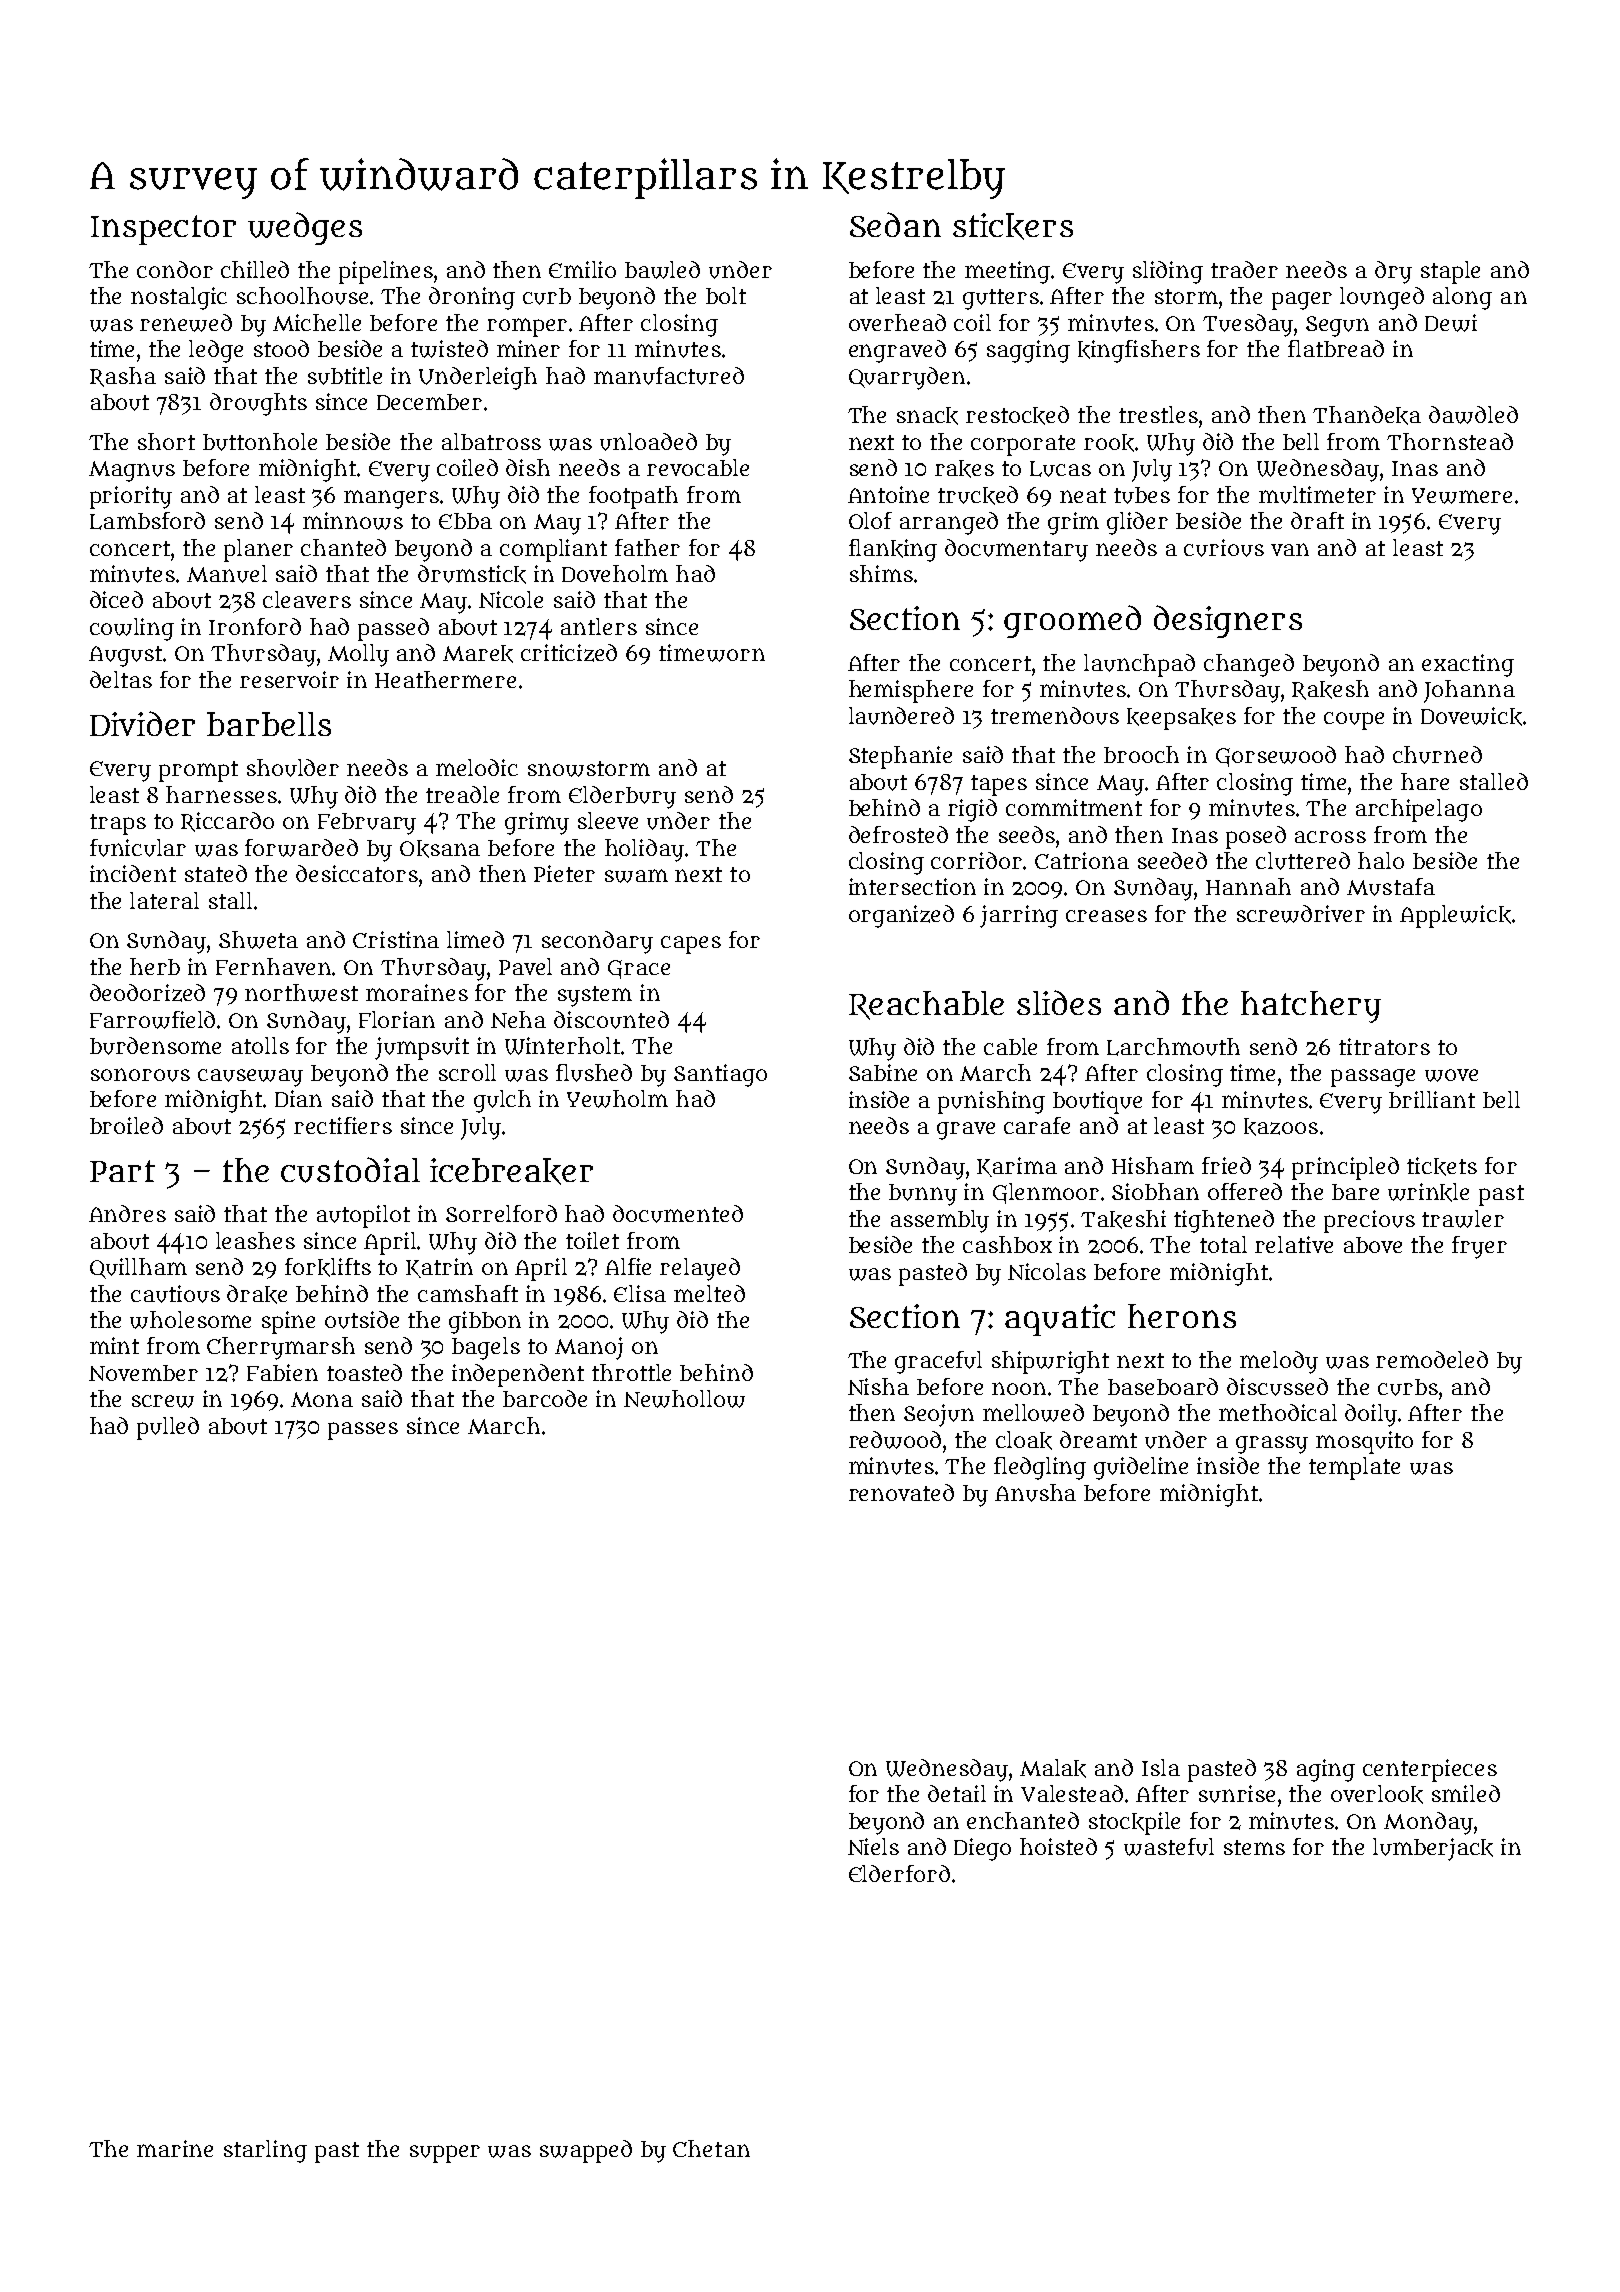  I want to click on trader, so click(1244, 269).
